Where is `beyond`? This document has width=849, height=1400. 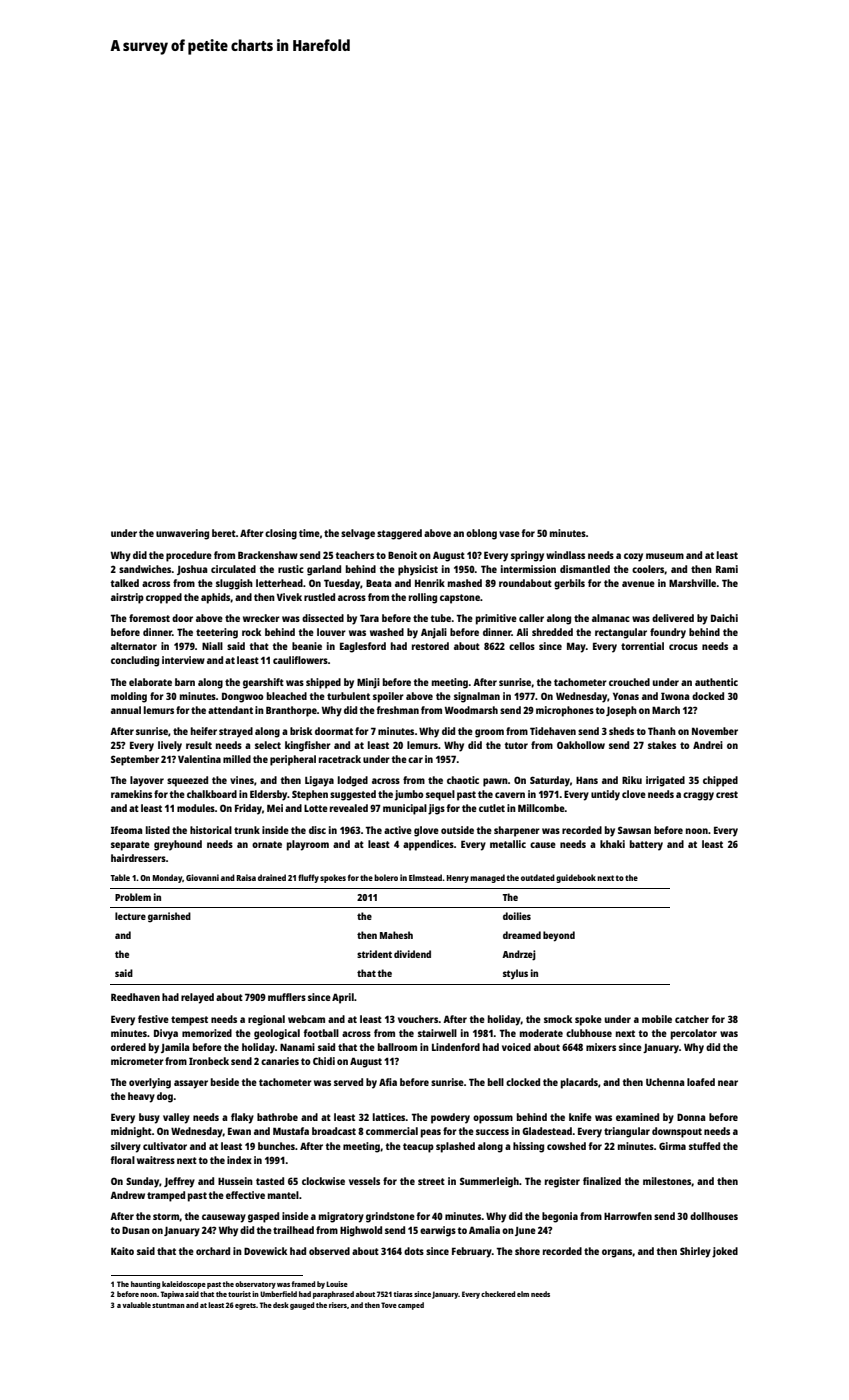 beyond is located at coordinates (559, 936).
